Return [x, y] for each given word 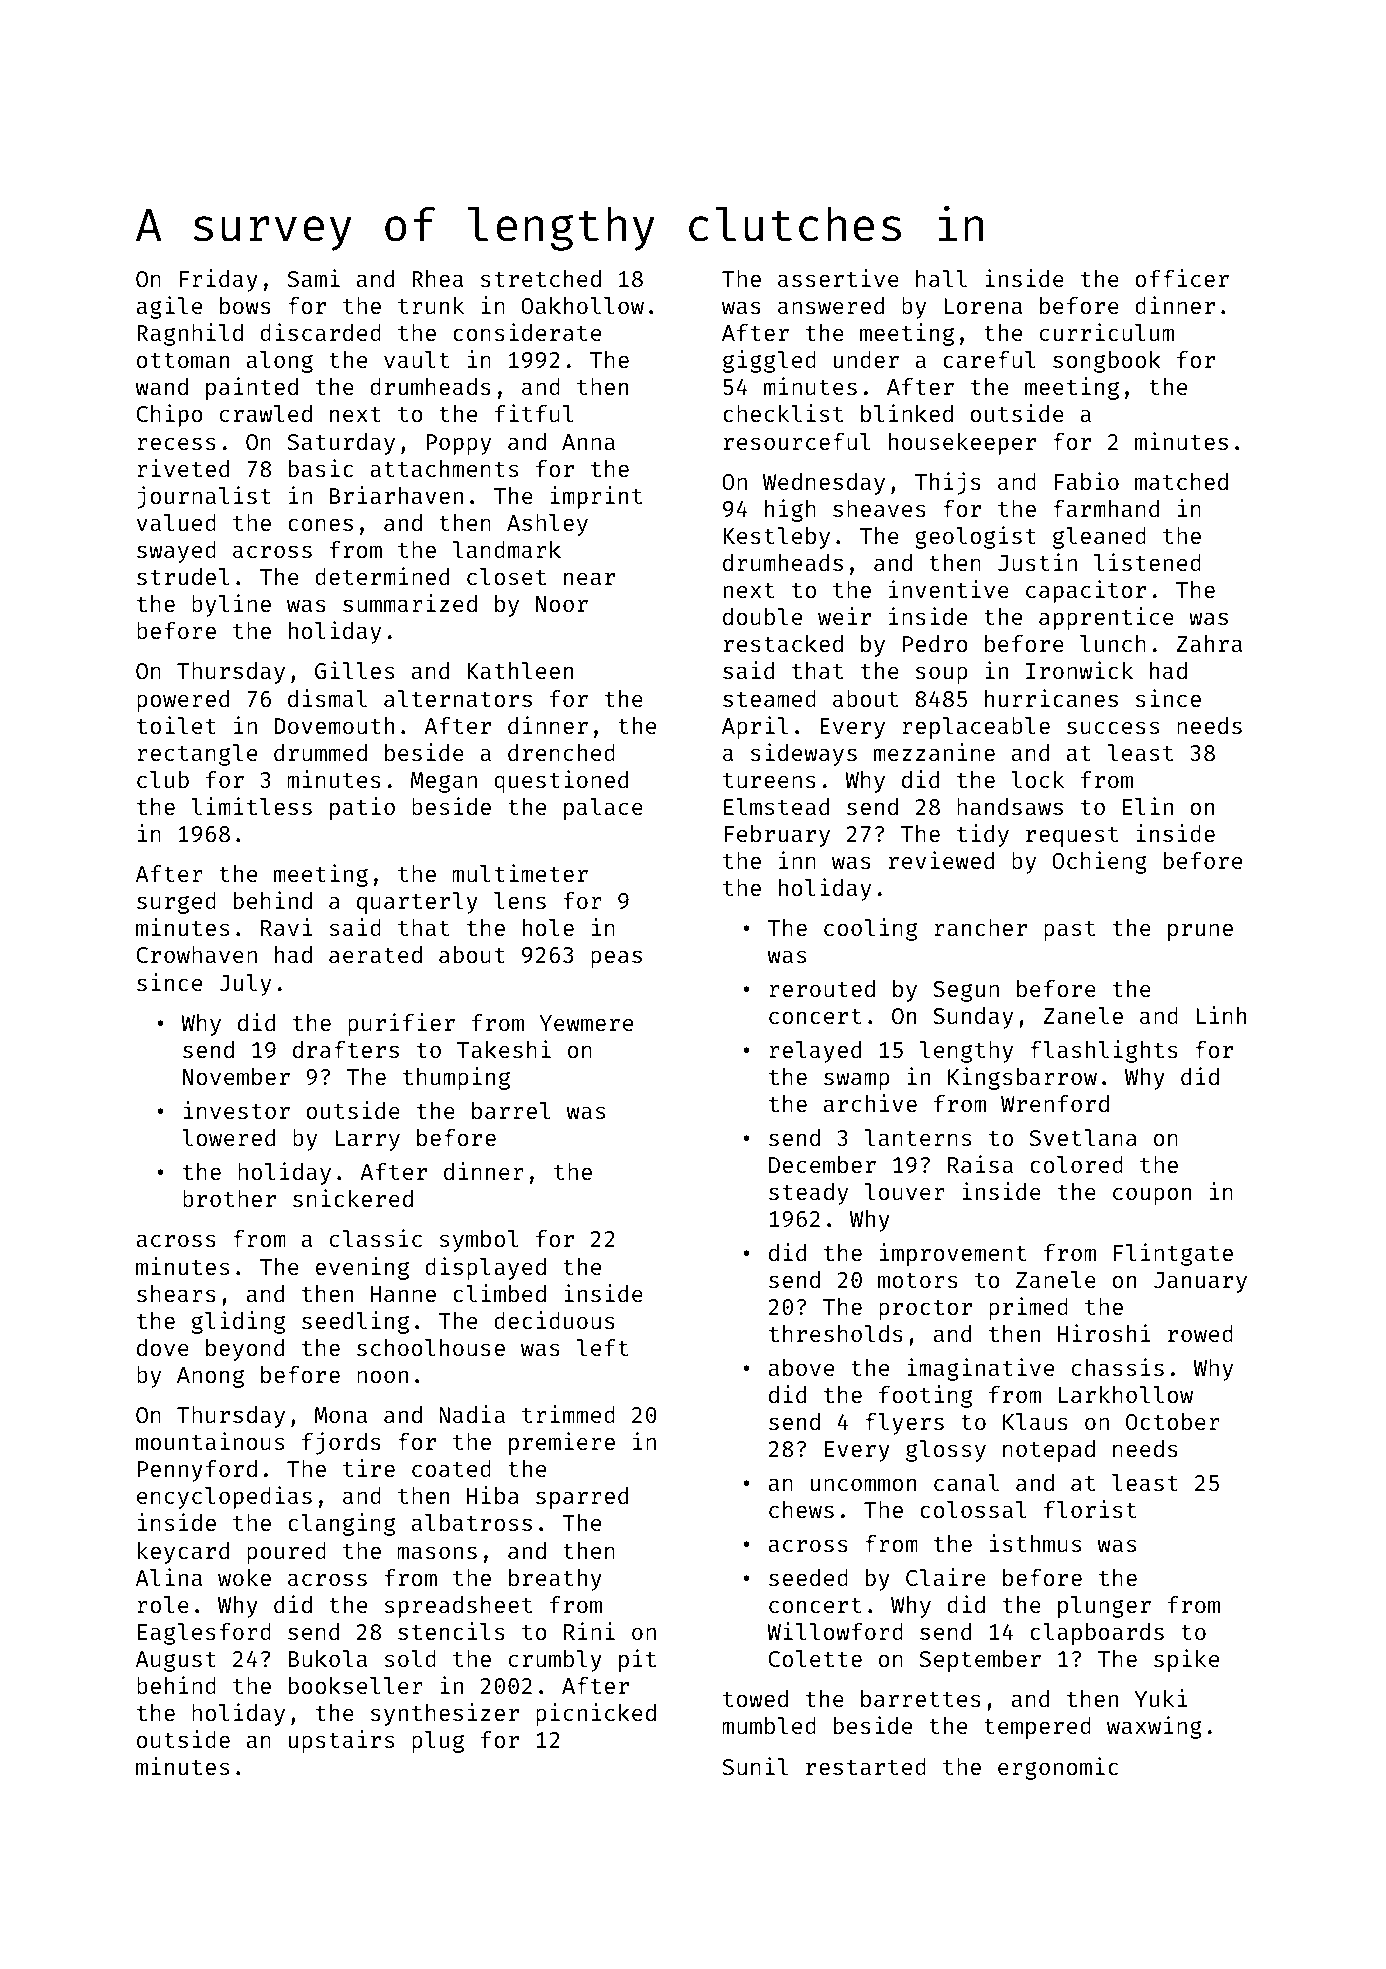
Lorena [983, 306]
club [163, 779]
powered [183, 701]
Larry [367, 1140]
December [822, 1164]
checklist [783, 413]
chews [801, 1509]
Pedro [935, 643]
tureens [769, 780]
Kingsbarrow [1022, 1078]
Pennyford [197, 1471]
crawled [266, 413]
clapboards [1097, 1634]
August [176, 1661]
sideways [804, 754]
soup [942, 675]
